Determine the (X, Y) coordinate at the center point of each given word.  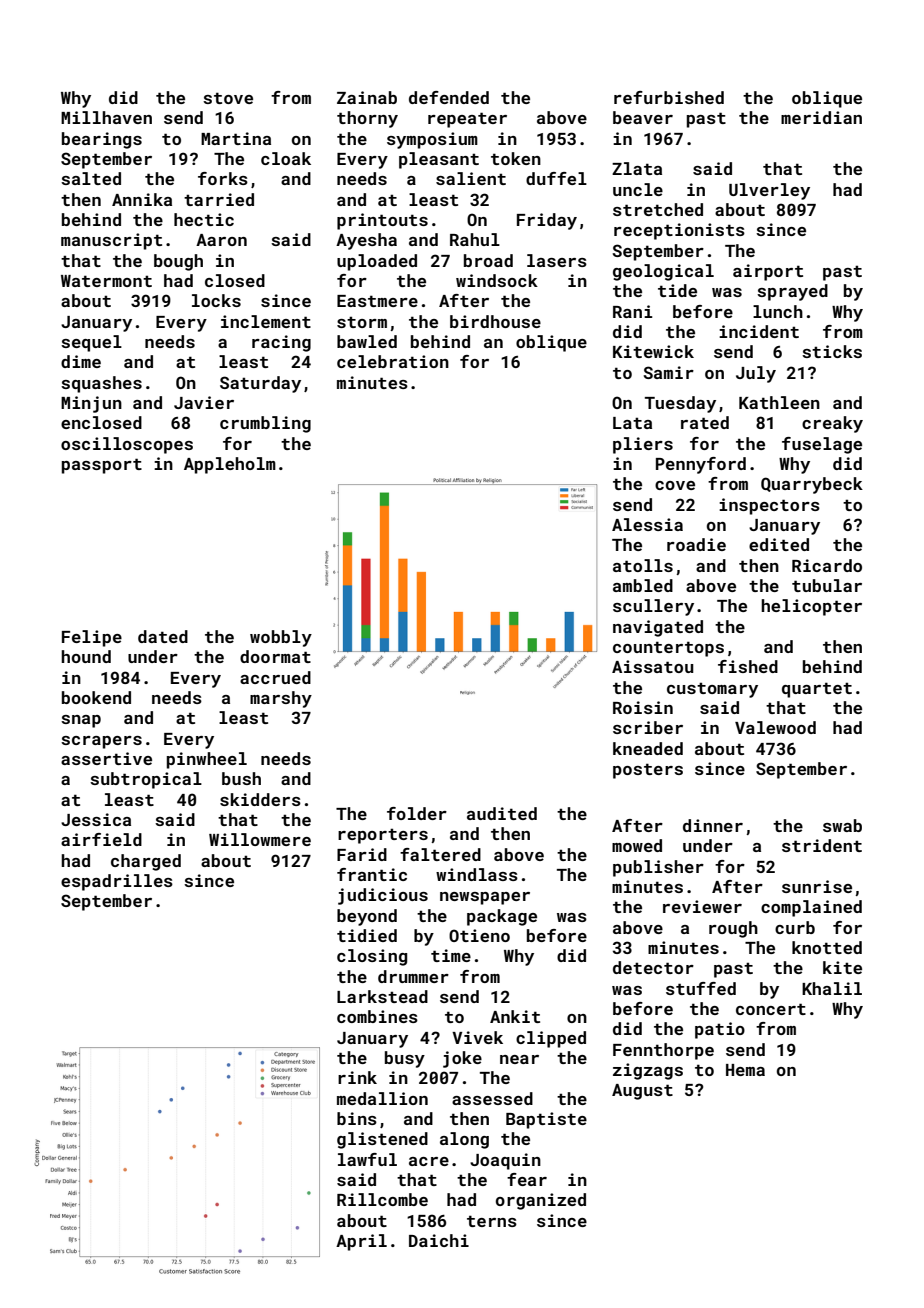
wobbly (281, 638)
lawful (367, 1159)
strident (822, 845)
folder (417, 813)
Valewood (775, 727)
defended (449, 97)
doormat (275, 656)
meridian (821, 117)
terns (492, 1221)
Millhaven (106, 117)
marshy (281, 699)
